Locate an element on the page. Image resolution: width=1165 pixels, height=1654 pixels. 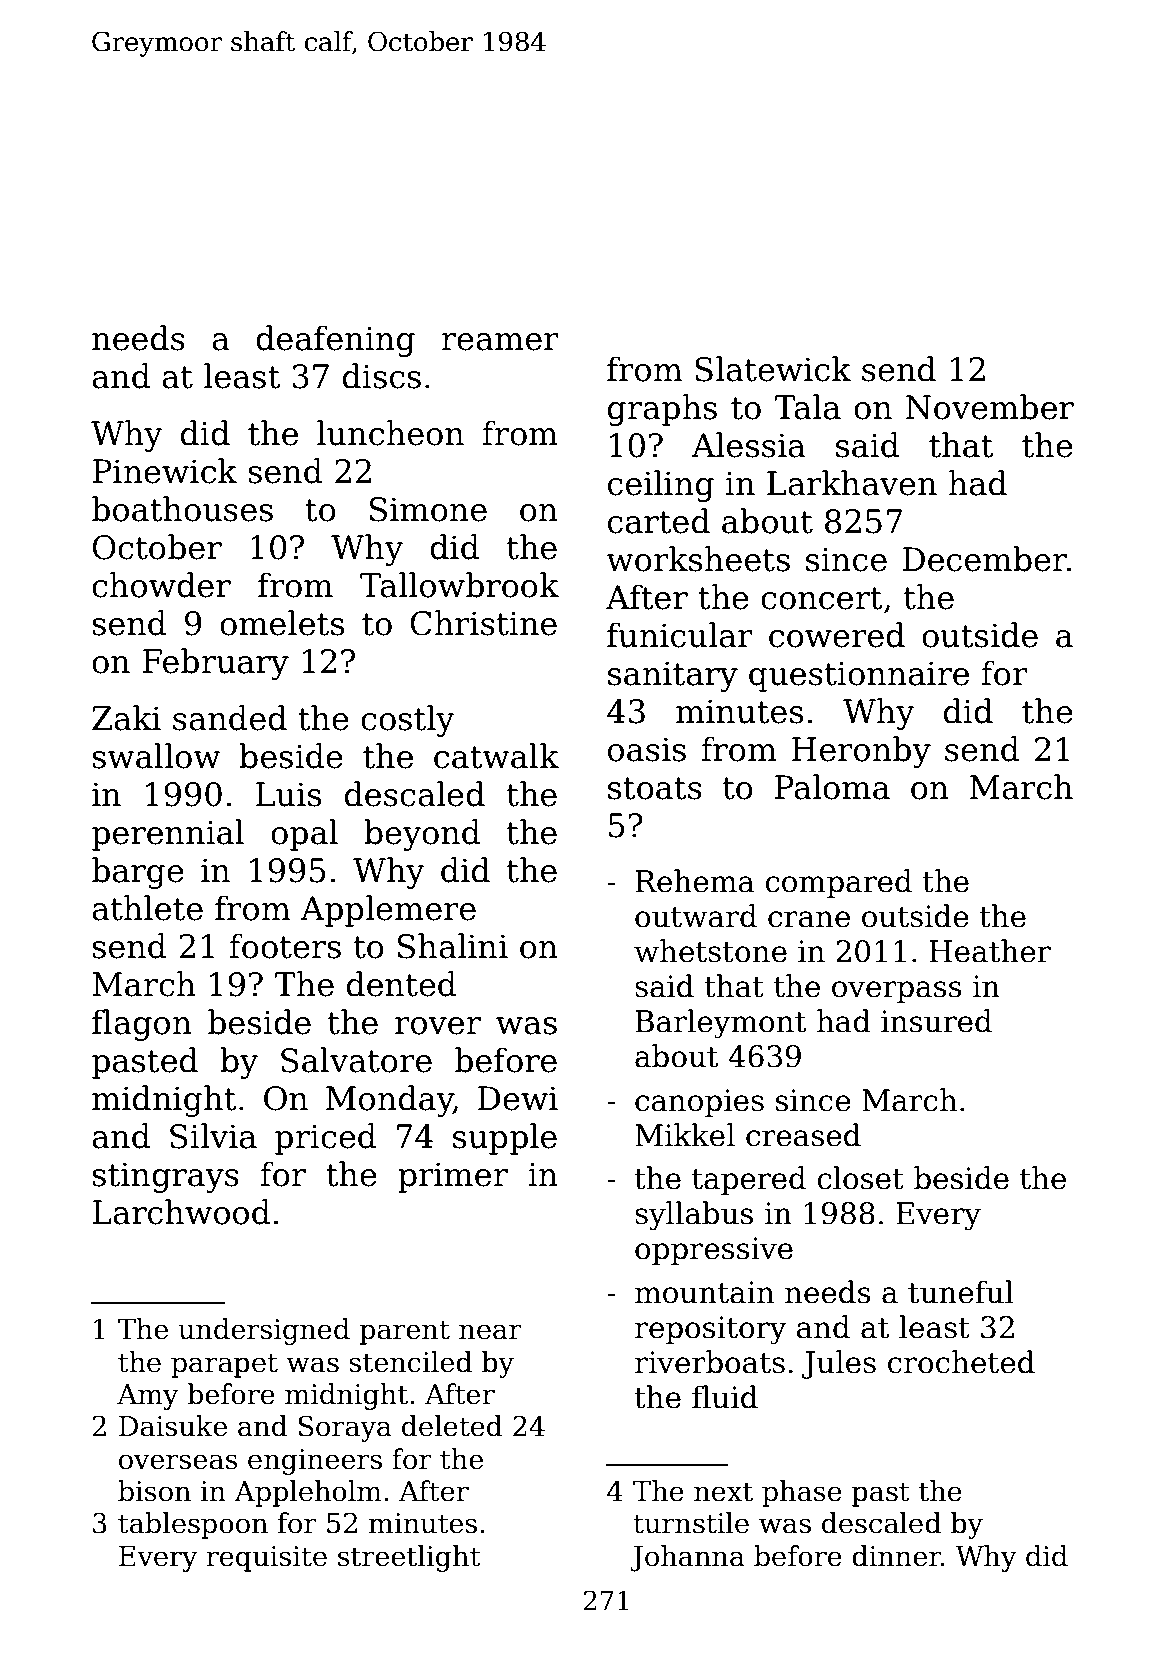
closet is located at coordinates (860, 1178).
